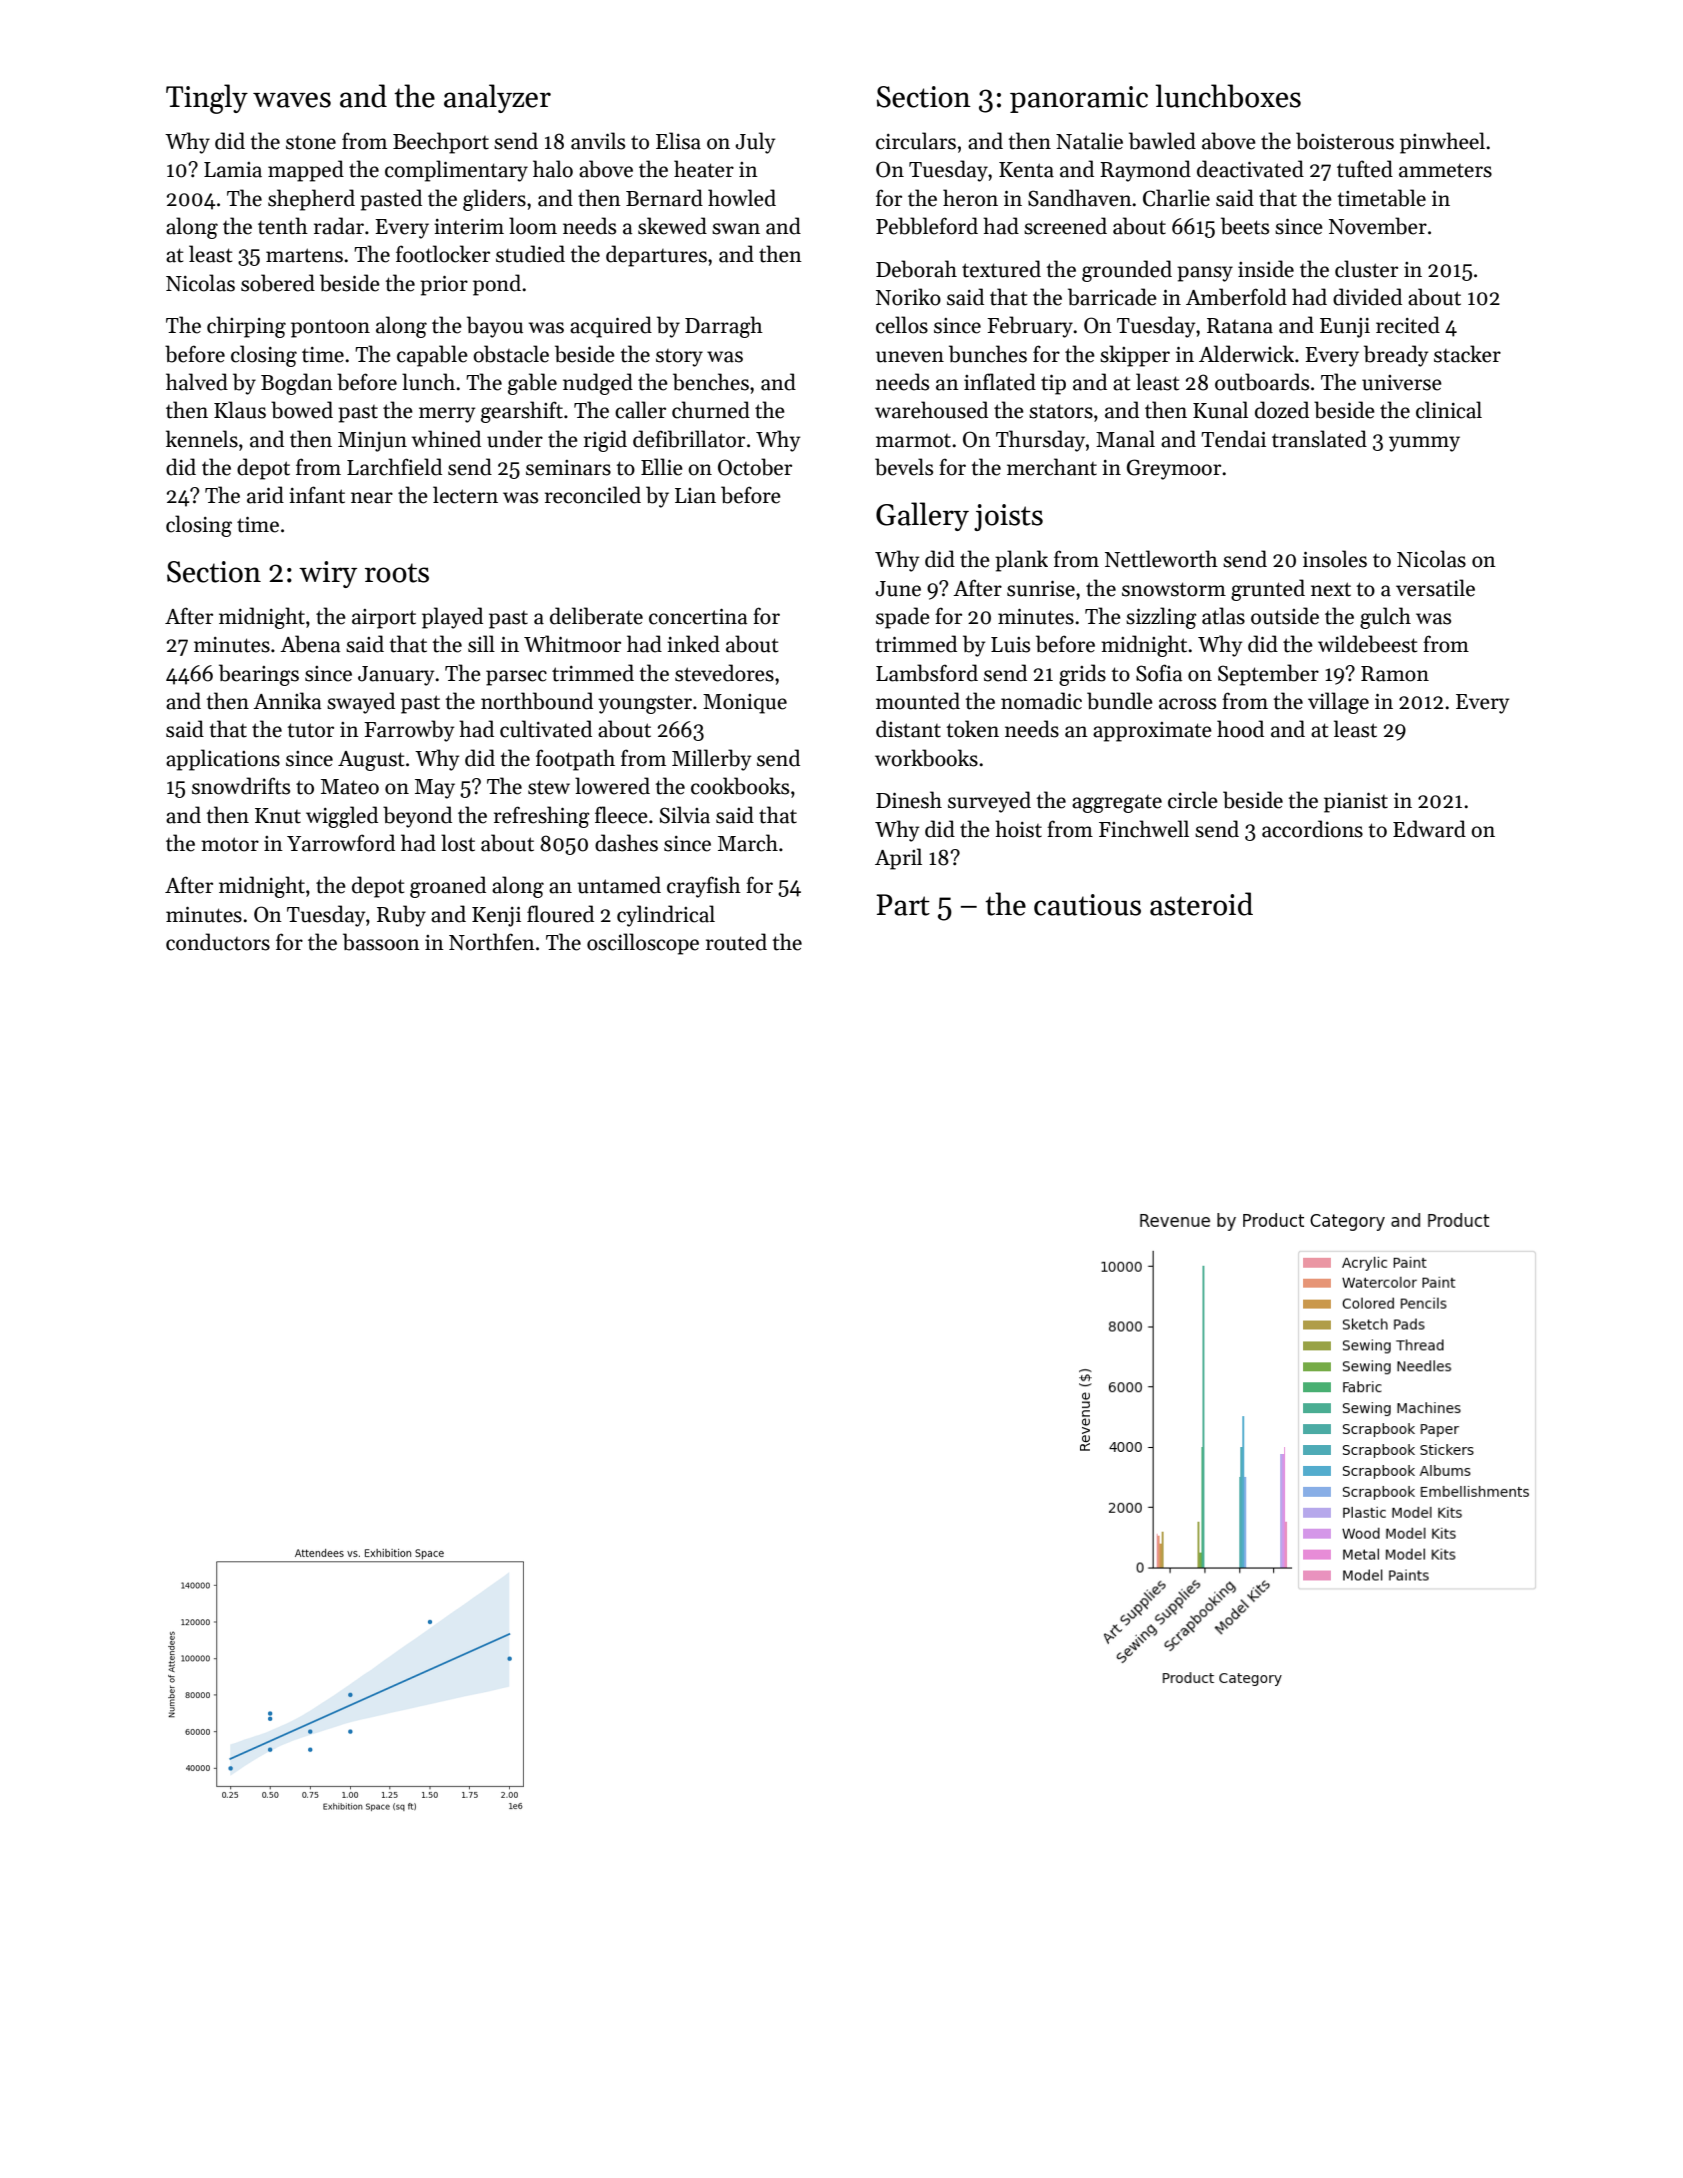 The height and width of the screenshot is (2178, 1683). I want to click on wiry, so click(328, 574).
